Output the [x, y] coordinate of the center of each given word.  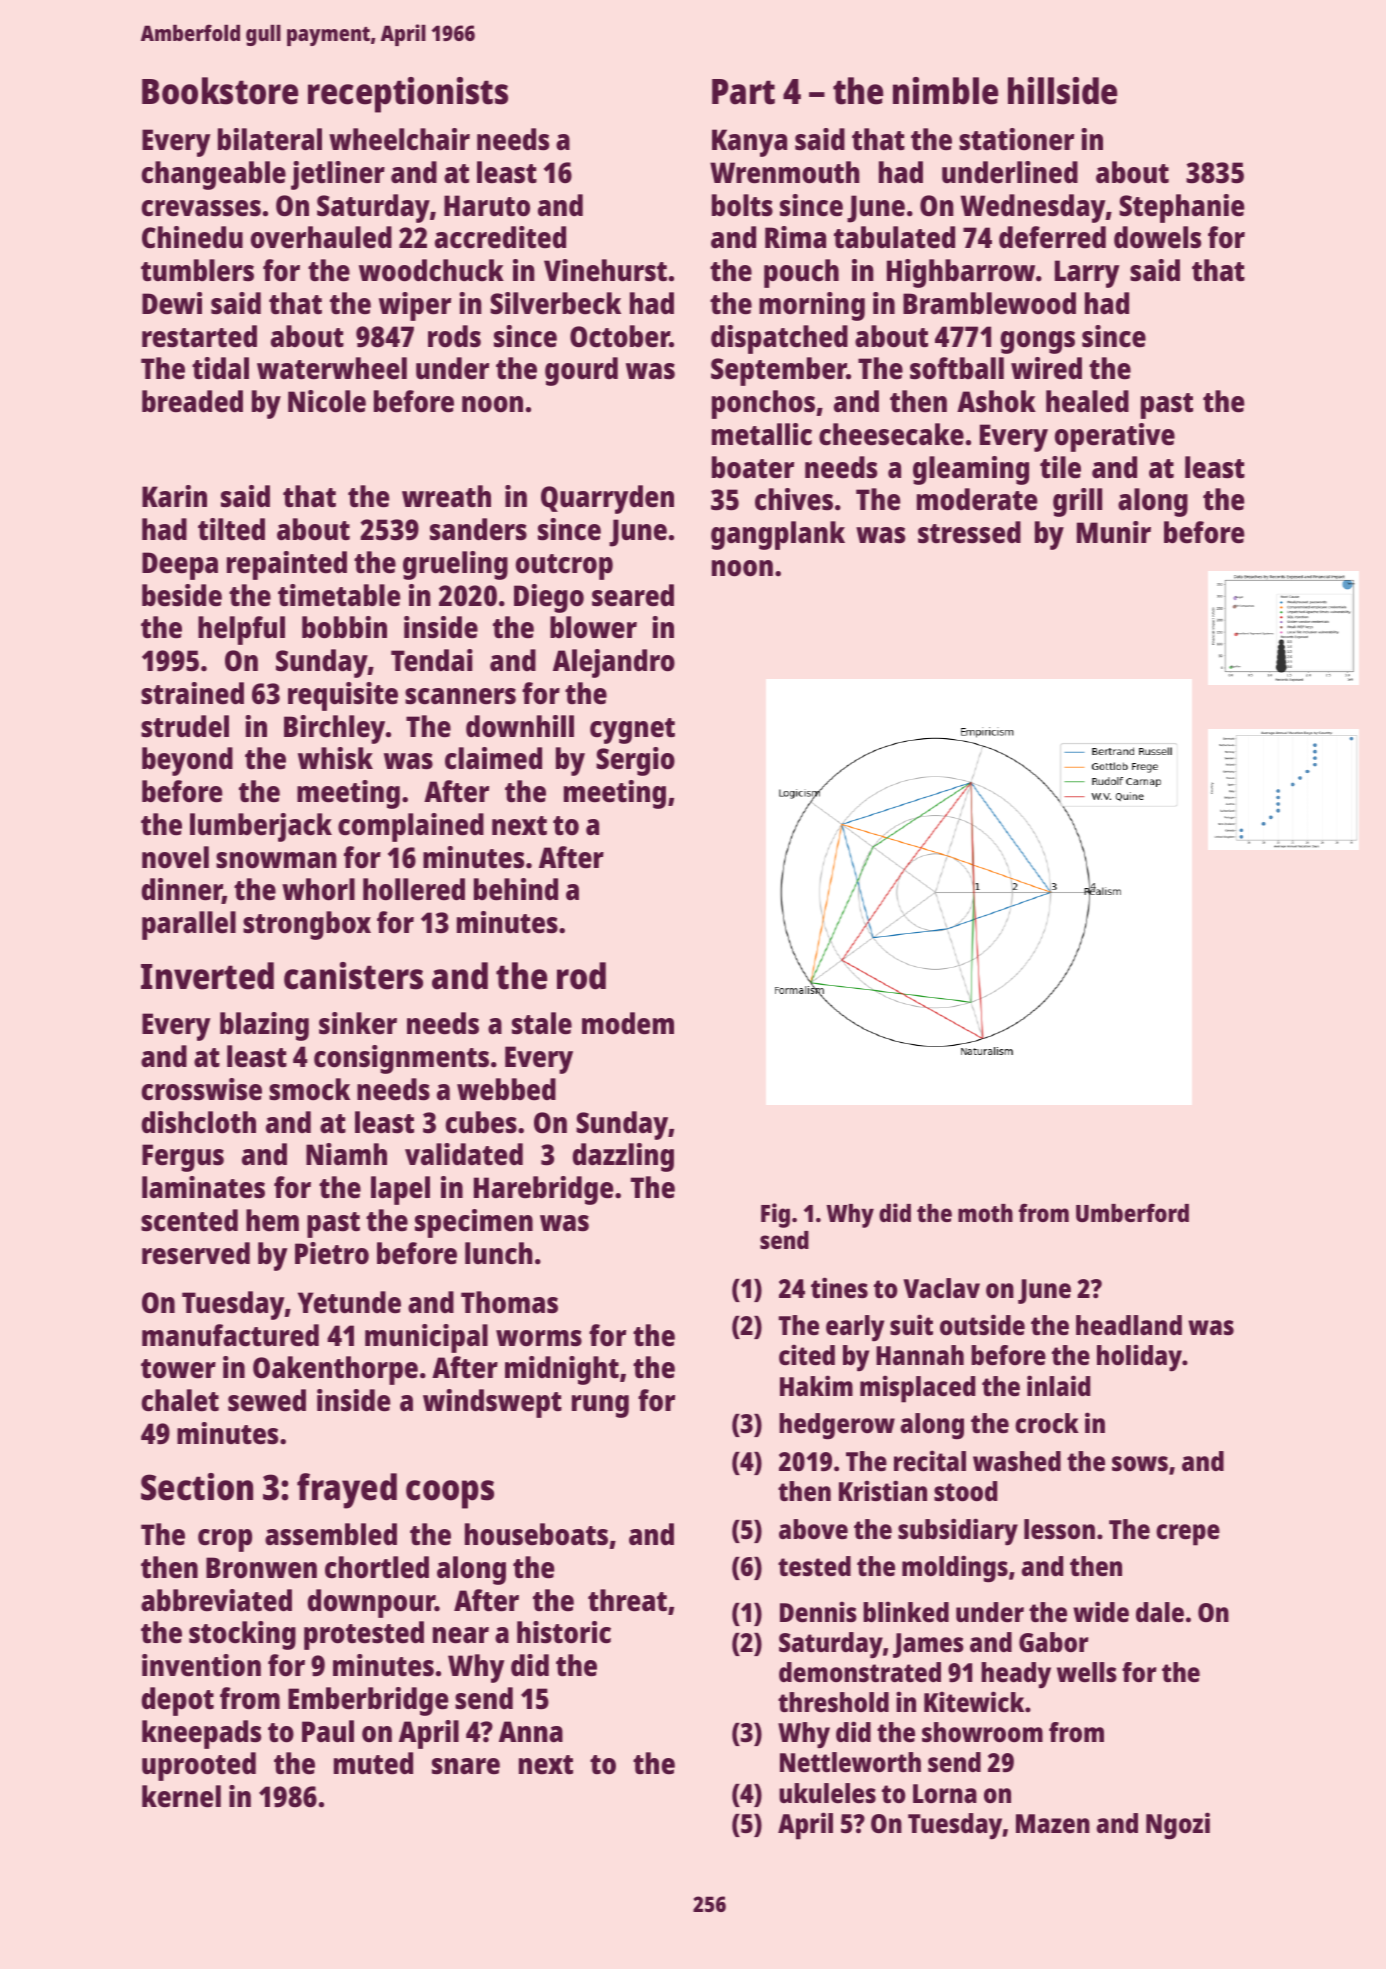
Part [743, 92]
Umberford [1132, 1212]
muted [373, 1763]
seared [633, 595]
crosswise [202, 1089]
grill [1077, 502]
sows [1140, 1464]
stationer [1016, 139]
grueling [455, 565]
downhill [520, 726]
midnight [562, 1370]
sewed [267, 1400]
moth [985, 1213]
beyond [187, 761]
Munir [1114, 532]
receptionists [408, 95]
